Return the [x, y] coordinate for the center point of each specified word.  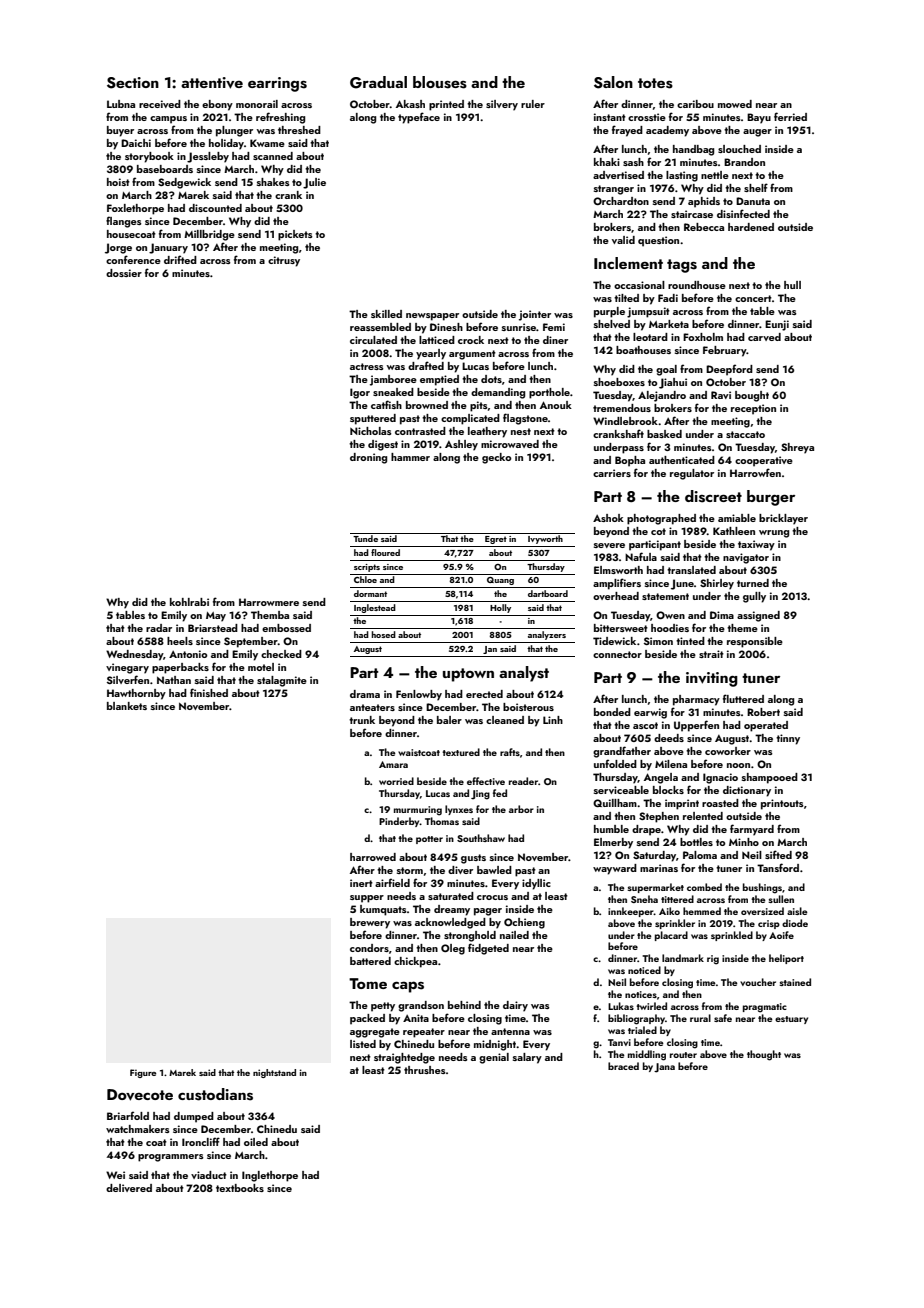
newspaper [432, 317]
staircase [692, 214]
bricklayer [783, 519]
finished [209, 692]
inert [361, 883]
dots [491, 379]
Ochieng [524, 923]
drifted [180, 259]
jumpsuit [648, 312]
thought [764, 1055]
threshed [299, 130]
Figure [143, 1073]
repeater [424, 1033]
